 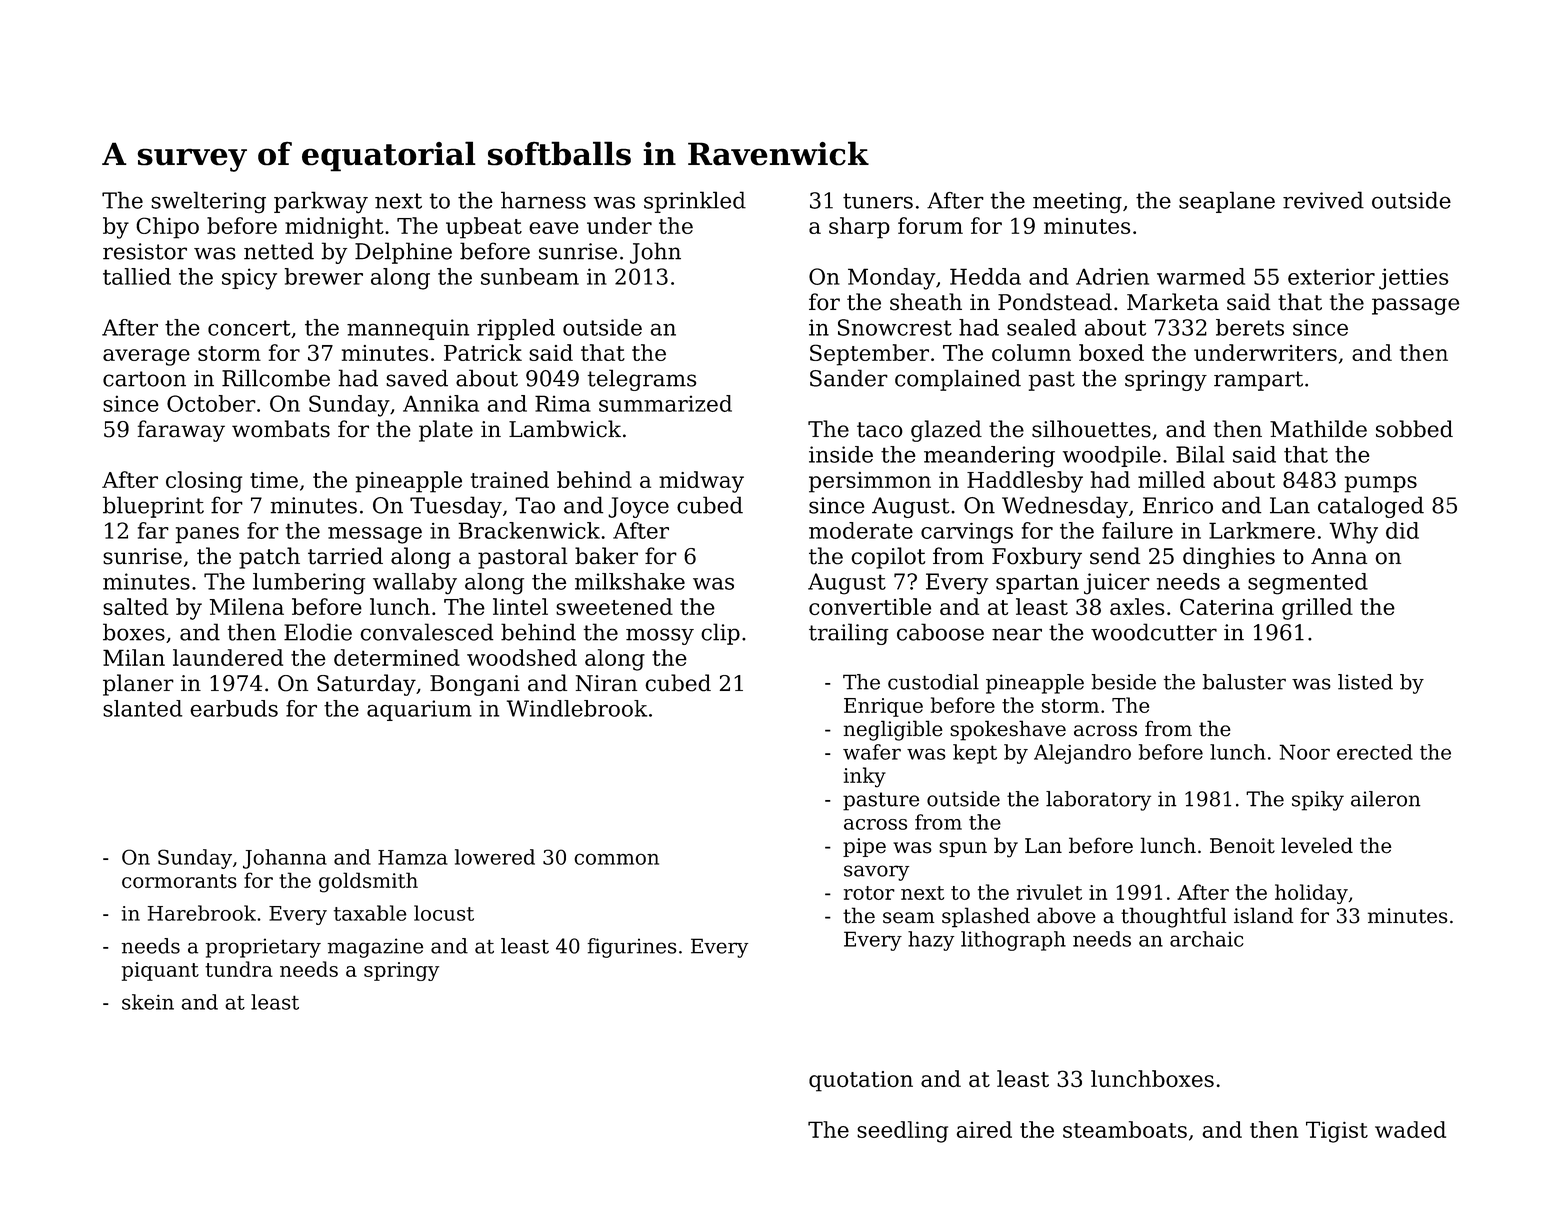 What do you see at coordinates (1250, 327) in the image?
I see `berets` at bounding box center [1250, 327].
